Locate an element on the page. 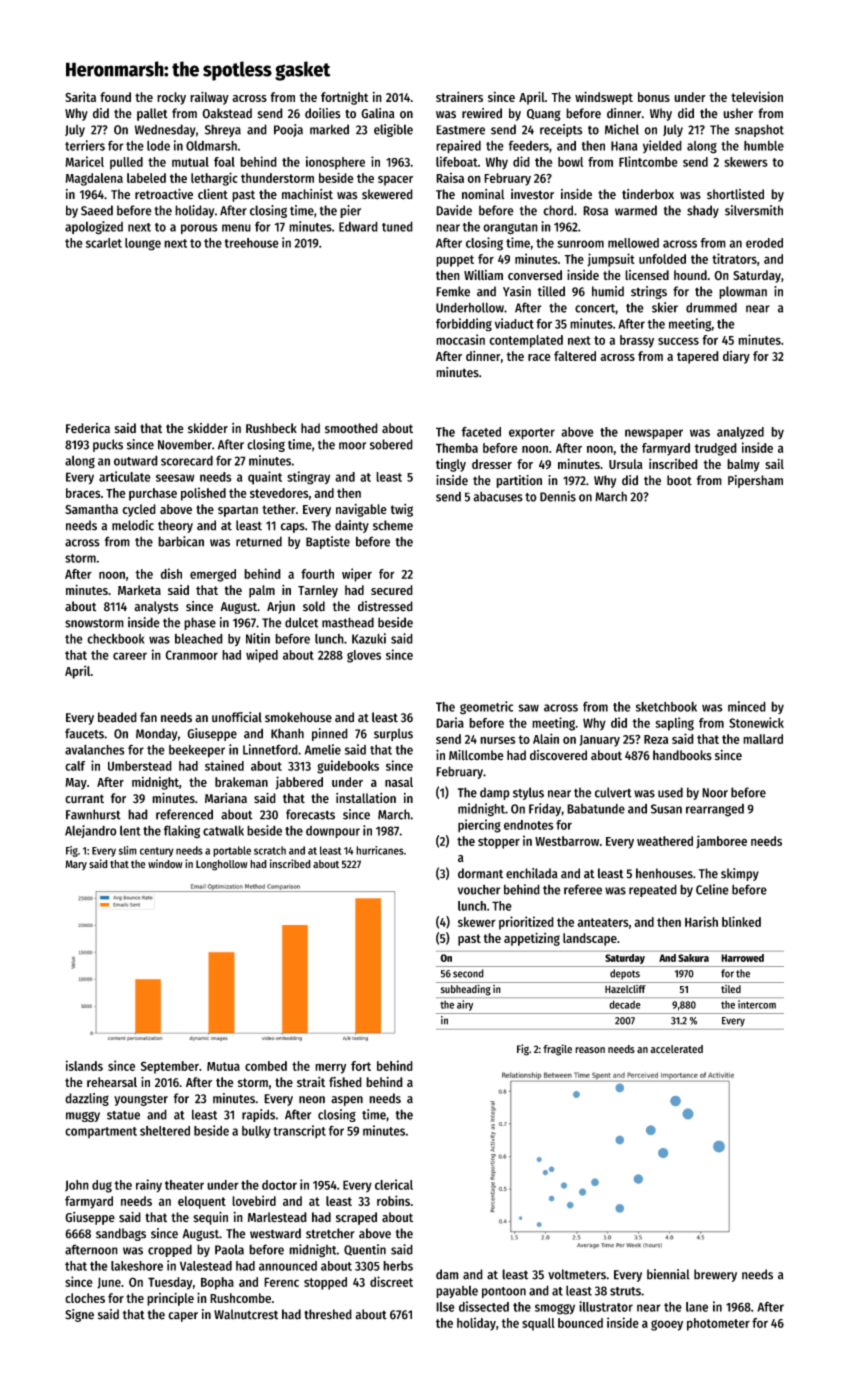 This image has width=849, height=1400. twig is located at coordinates (402, 510).
